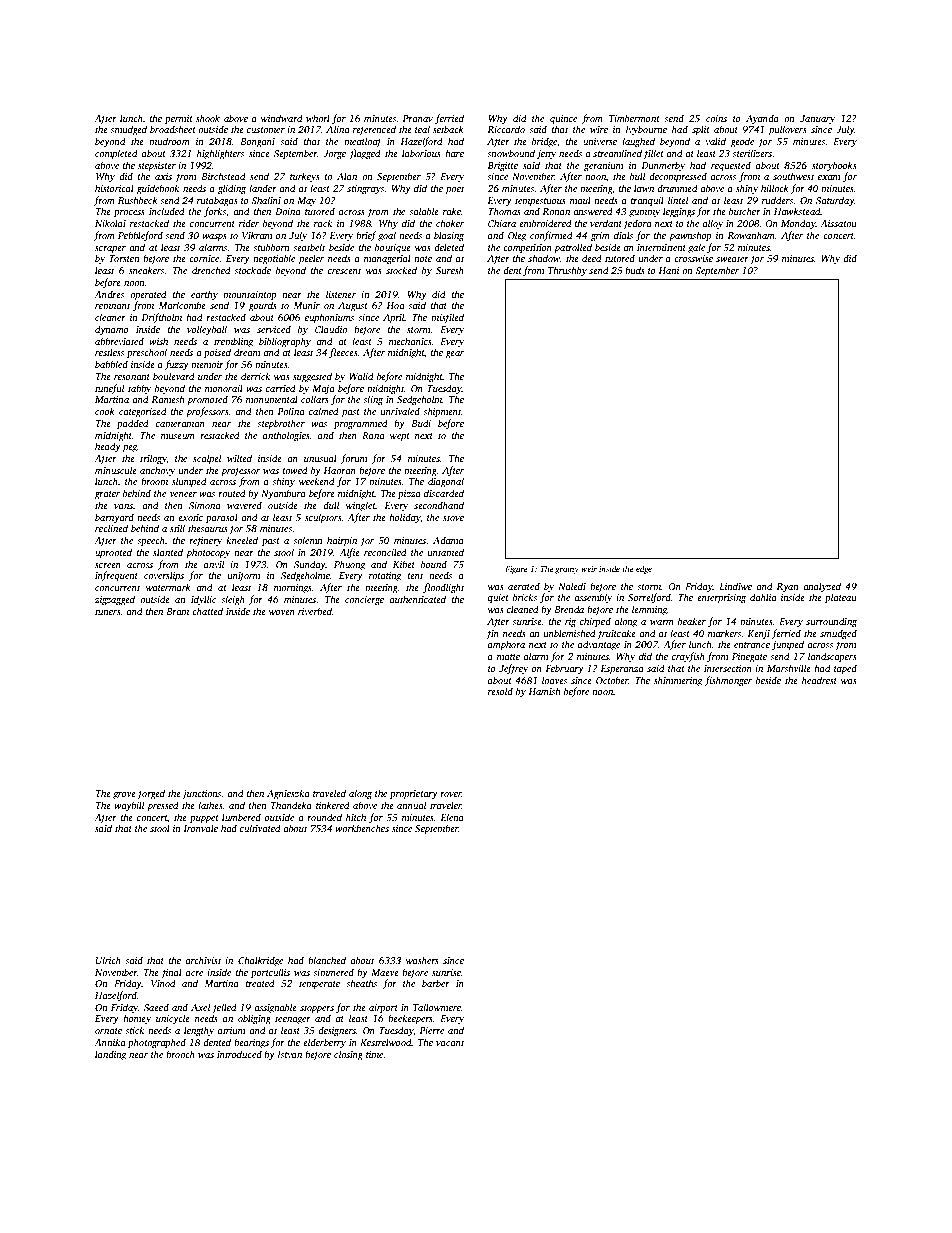 This screenshot has height=1233, width=952. What do you see at coordinates (163, 983) in the screenshot?
I see `Vinod` at bounding box center [163, 983].
